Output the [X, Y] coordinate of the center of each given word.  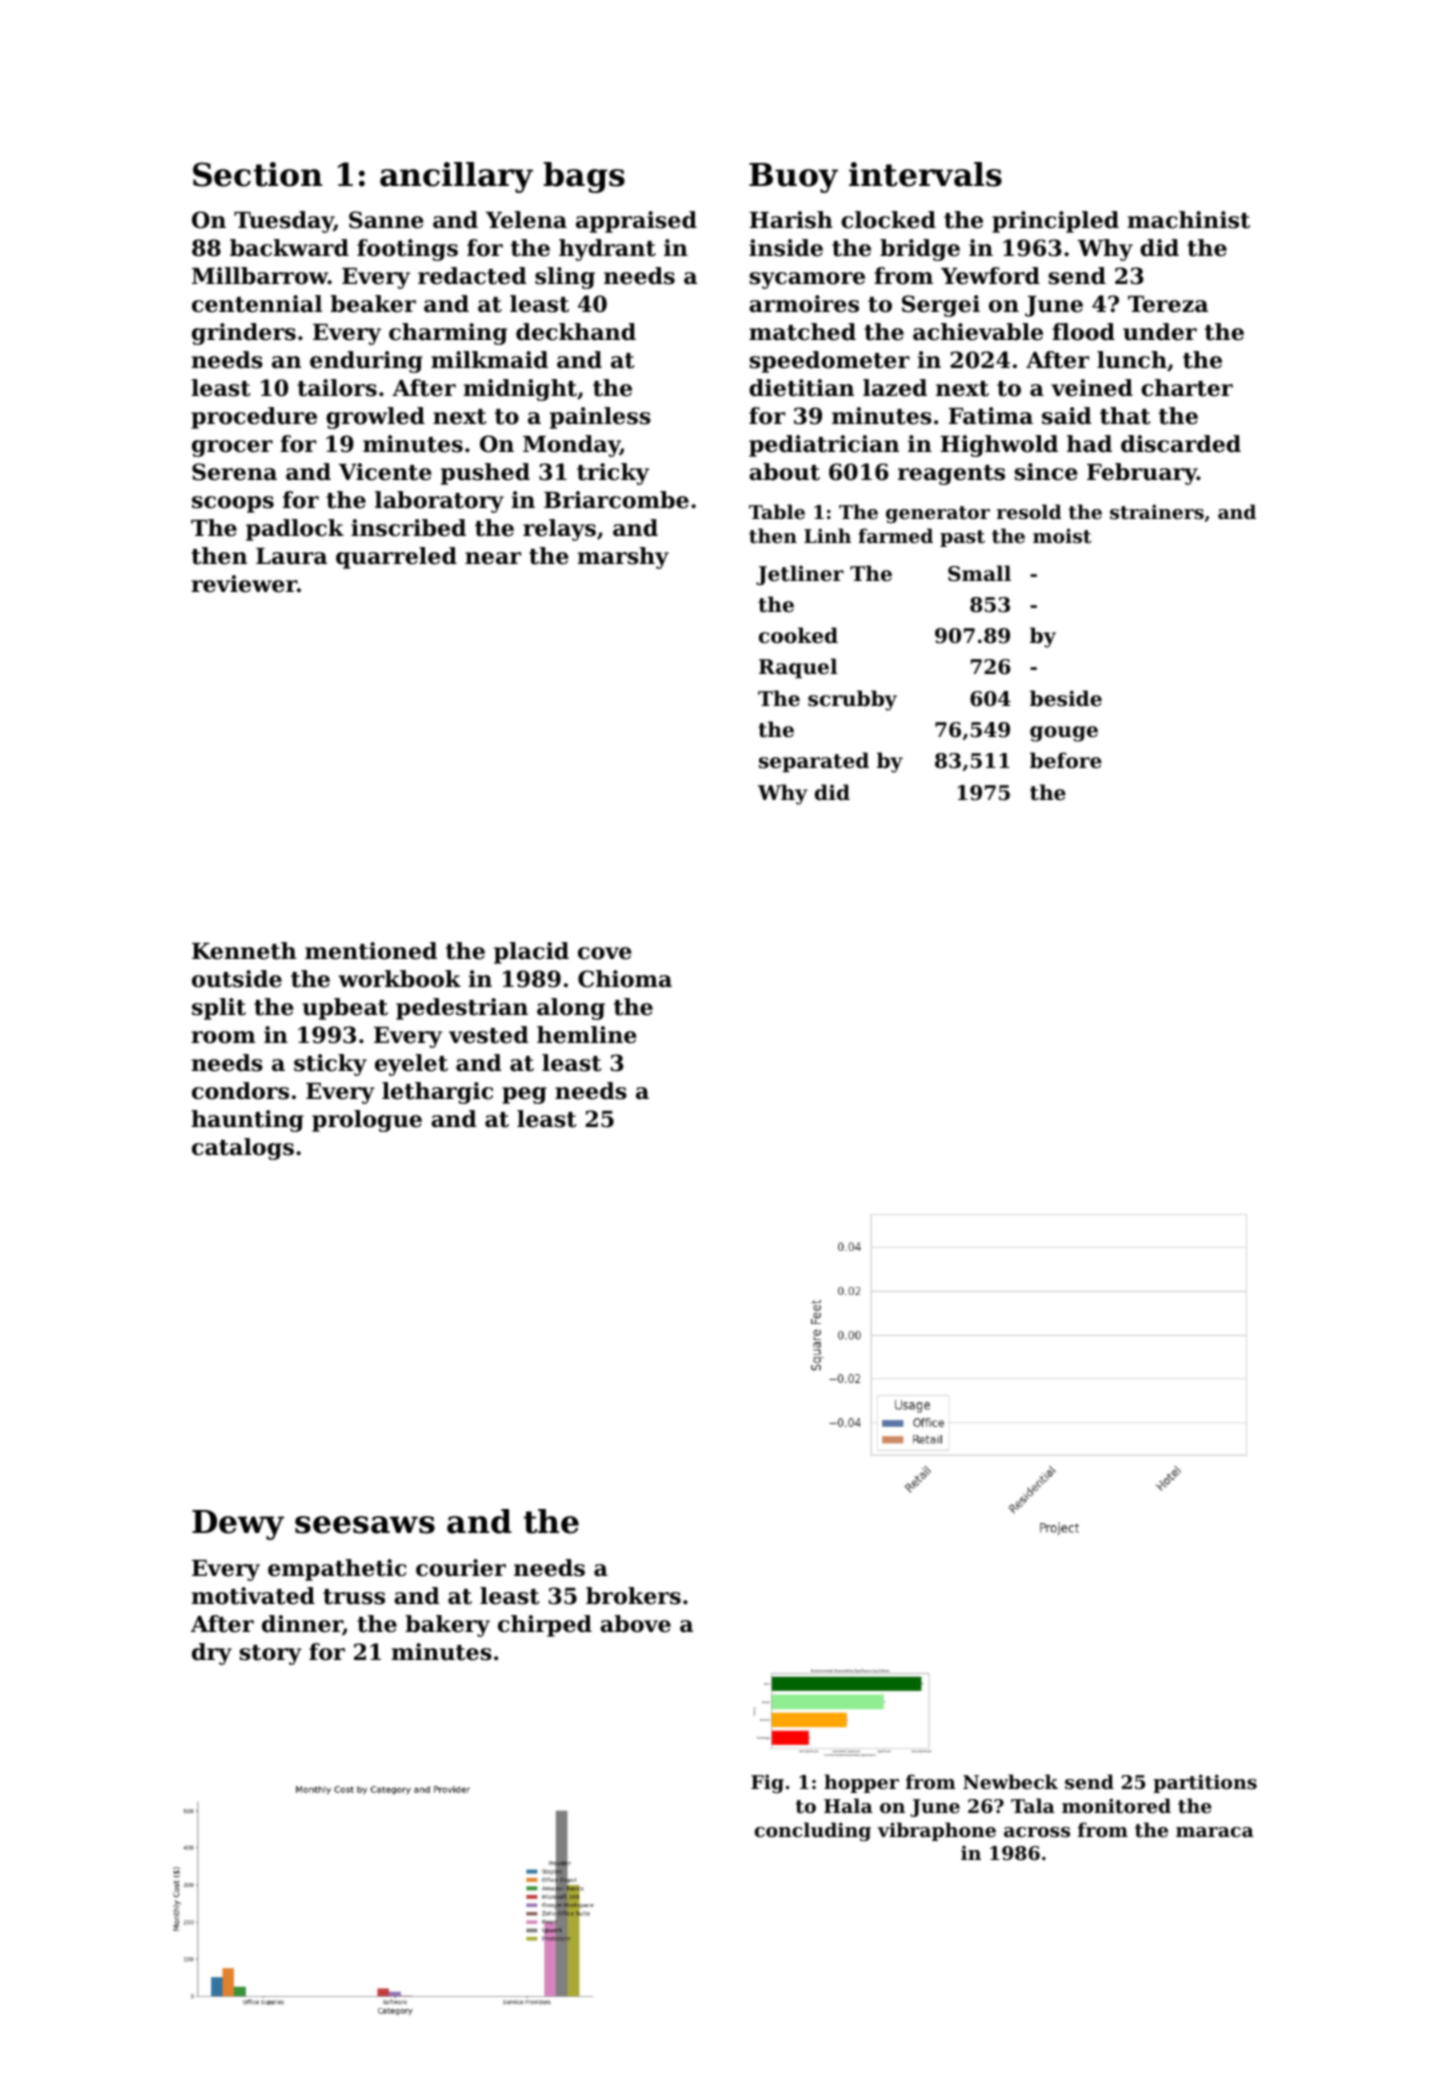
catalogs [243, 1149]
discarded [1181, 444]
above [635, 1624]
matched [802, 332]
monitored [1116, 1805]
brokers [633, 1596]
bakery [447, 1626]
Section [257, 174]
